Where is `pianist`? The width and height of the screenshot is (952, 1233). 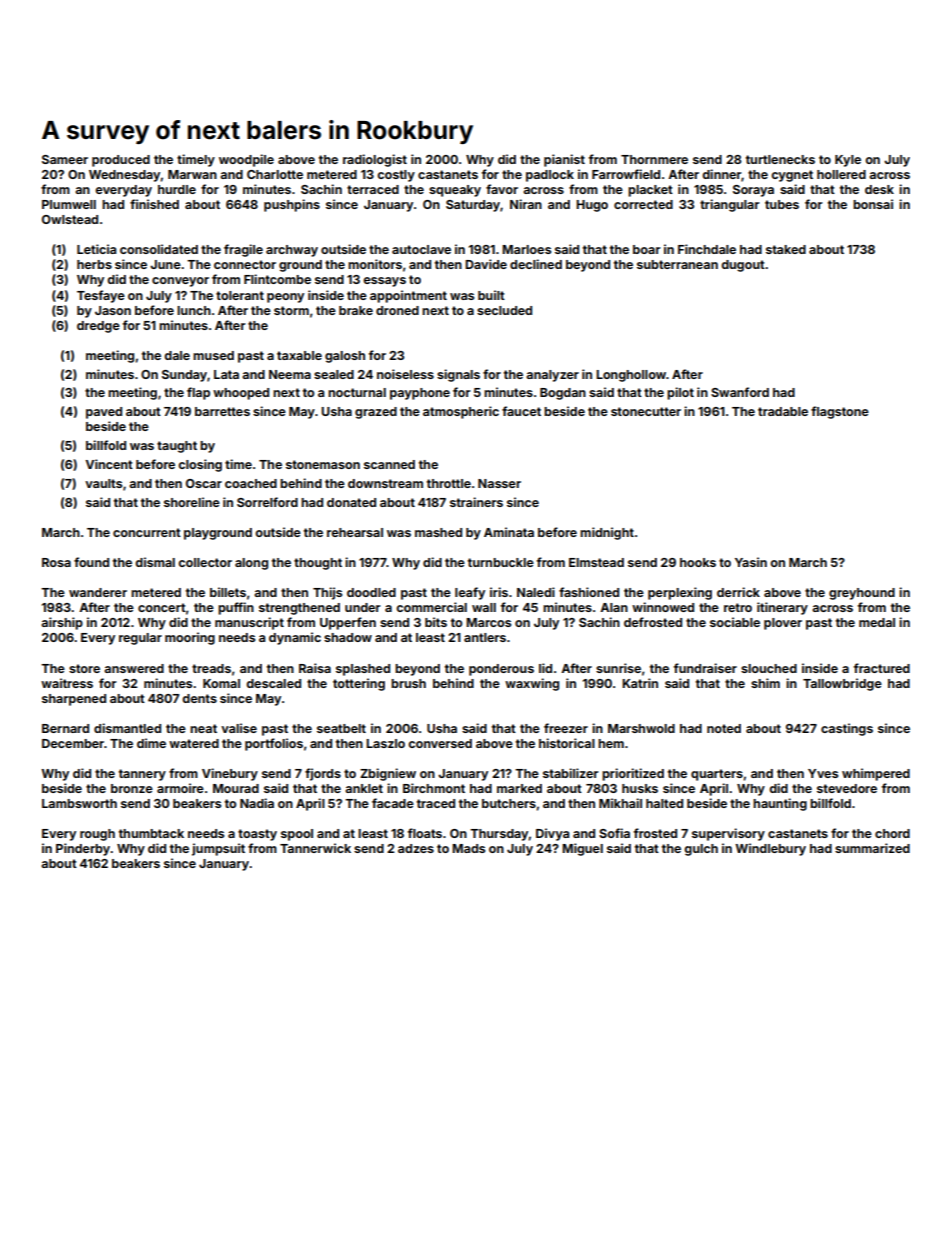 pianist is located at coordinates (564, 160).
